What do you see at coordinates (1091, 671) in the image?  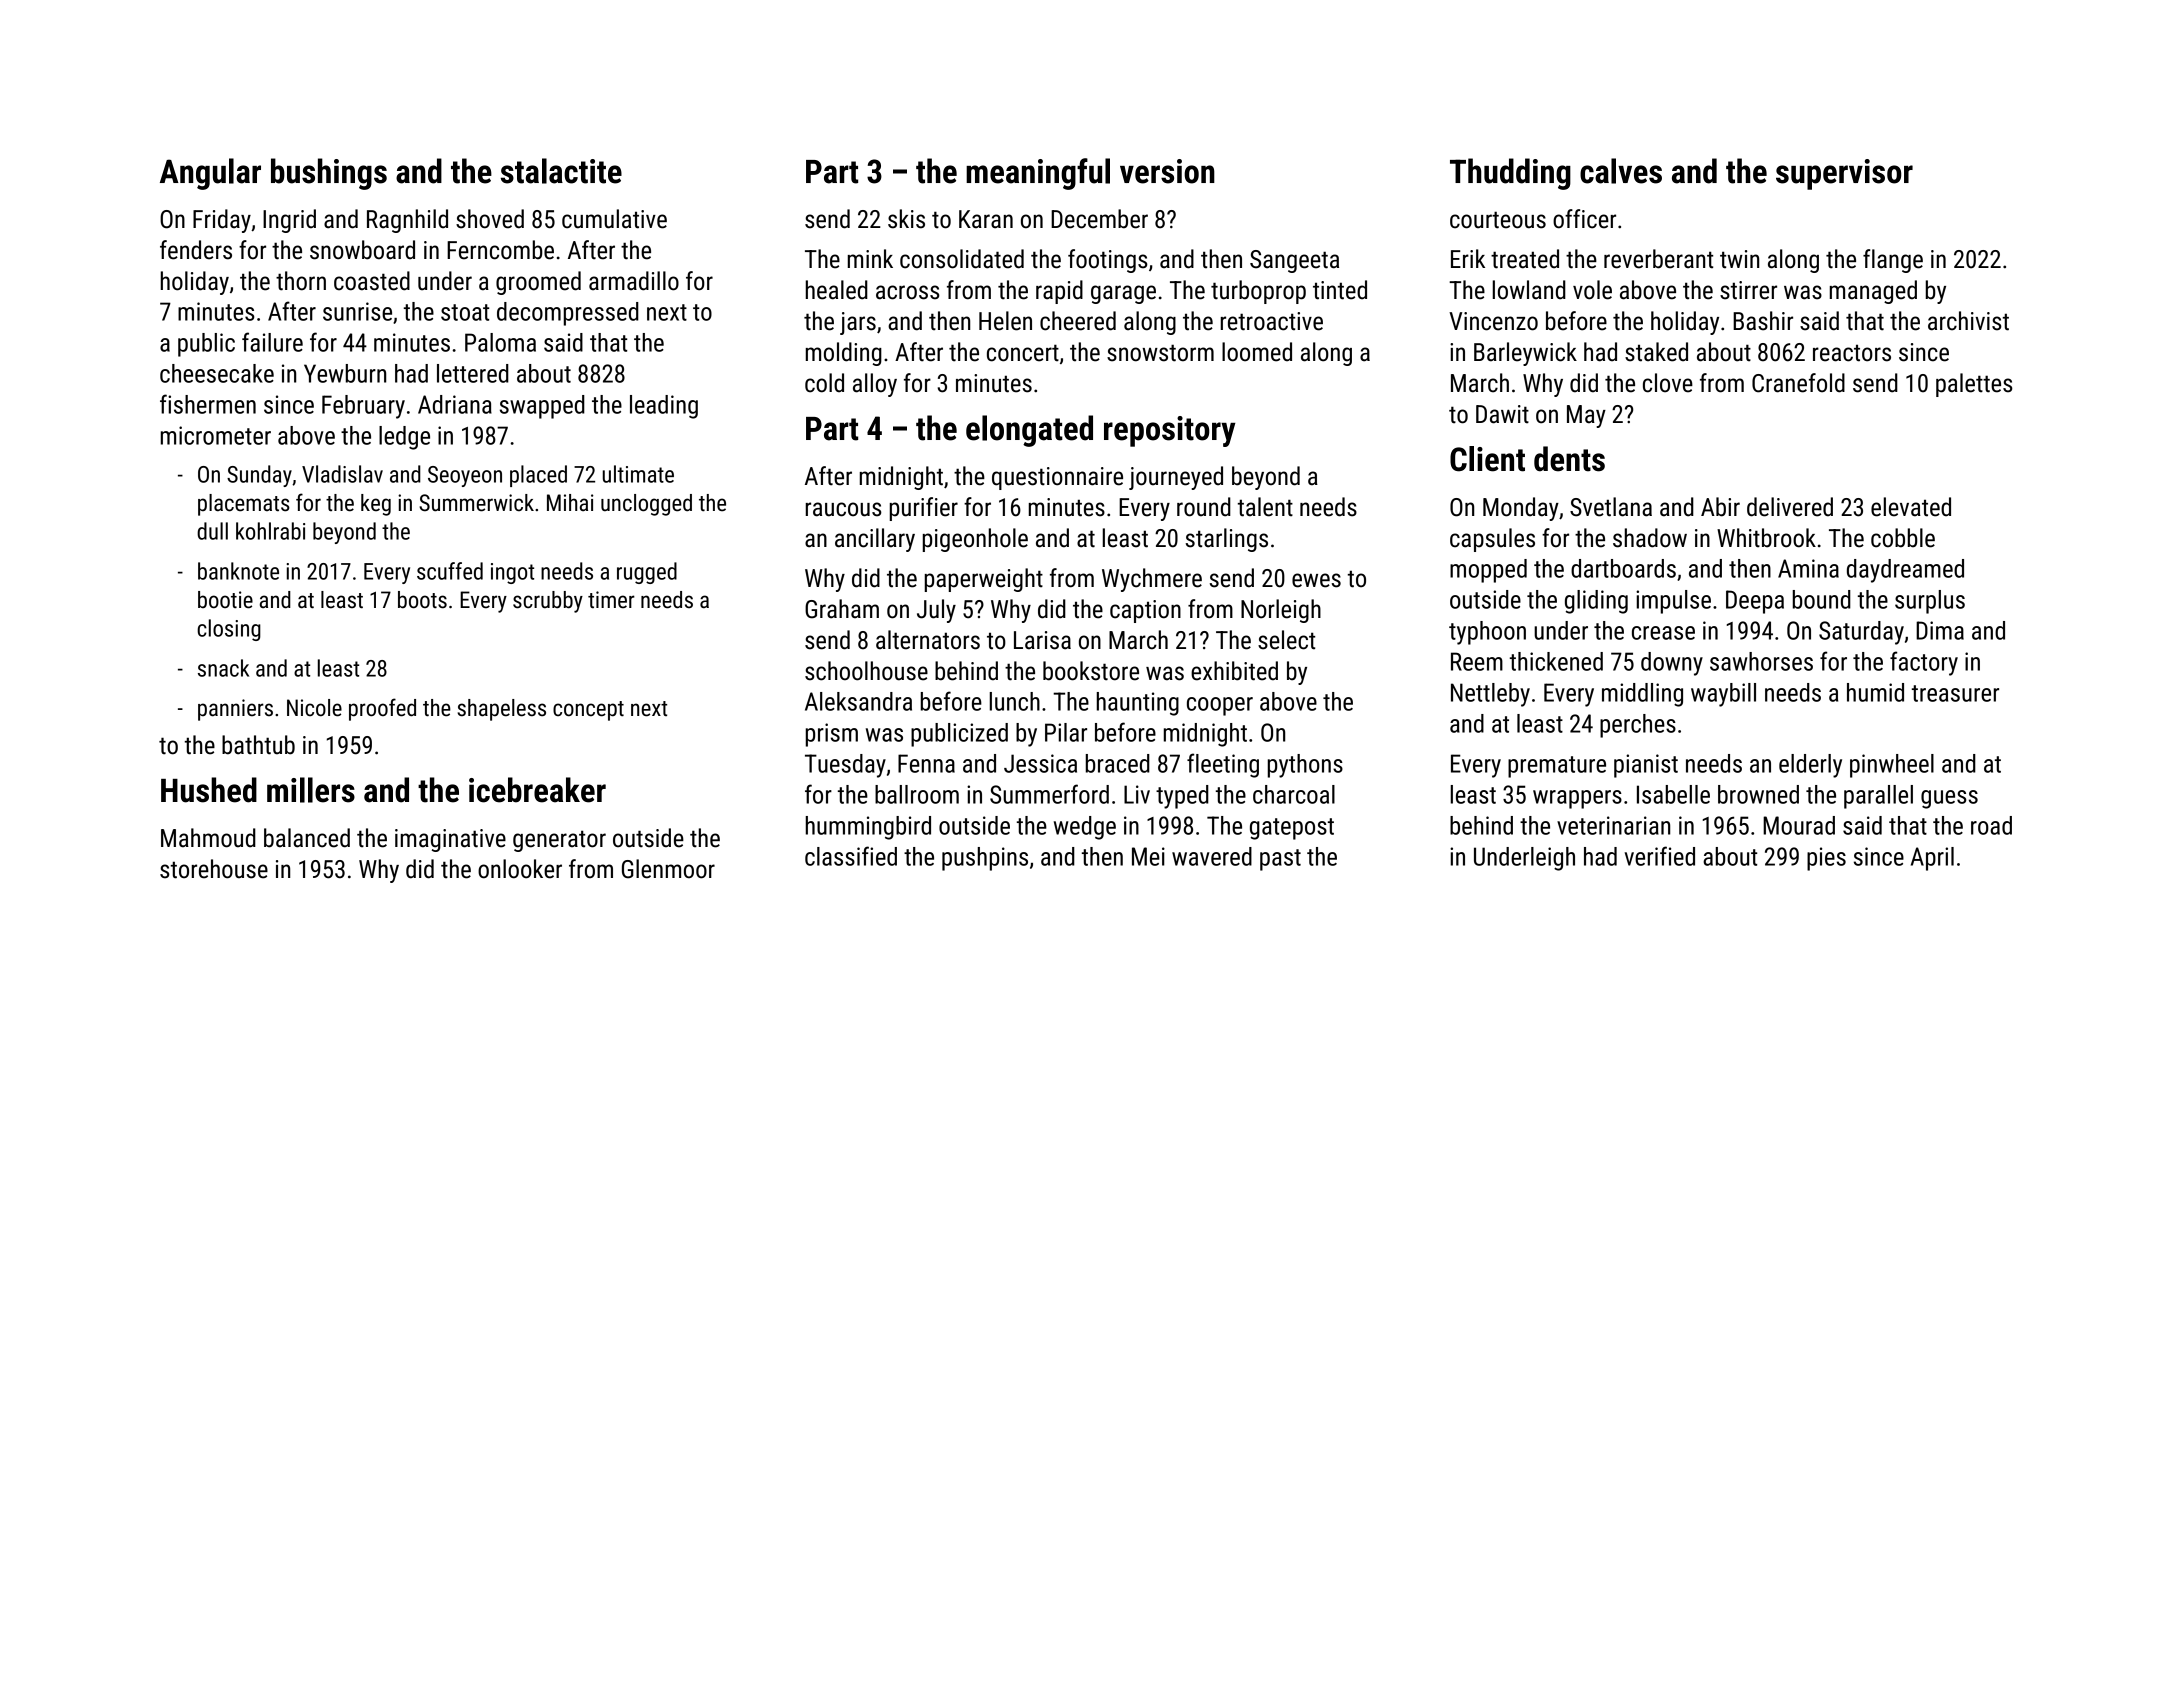 I see `bookstore` at bounding box center [1091, 671].
